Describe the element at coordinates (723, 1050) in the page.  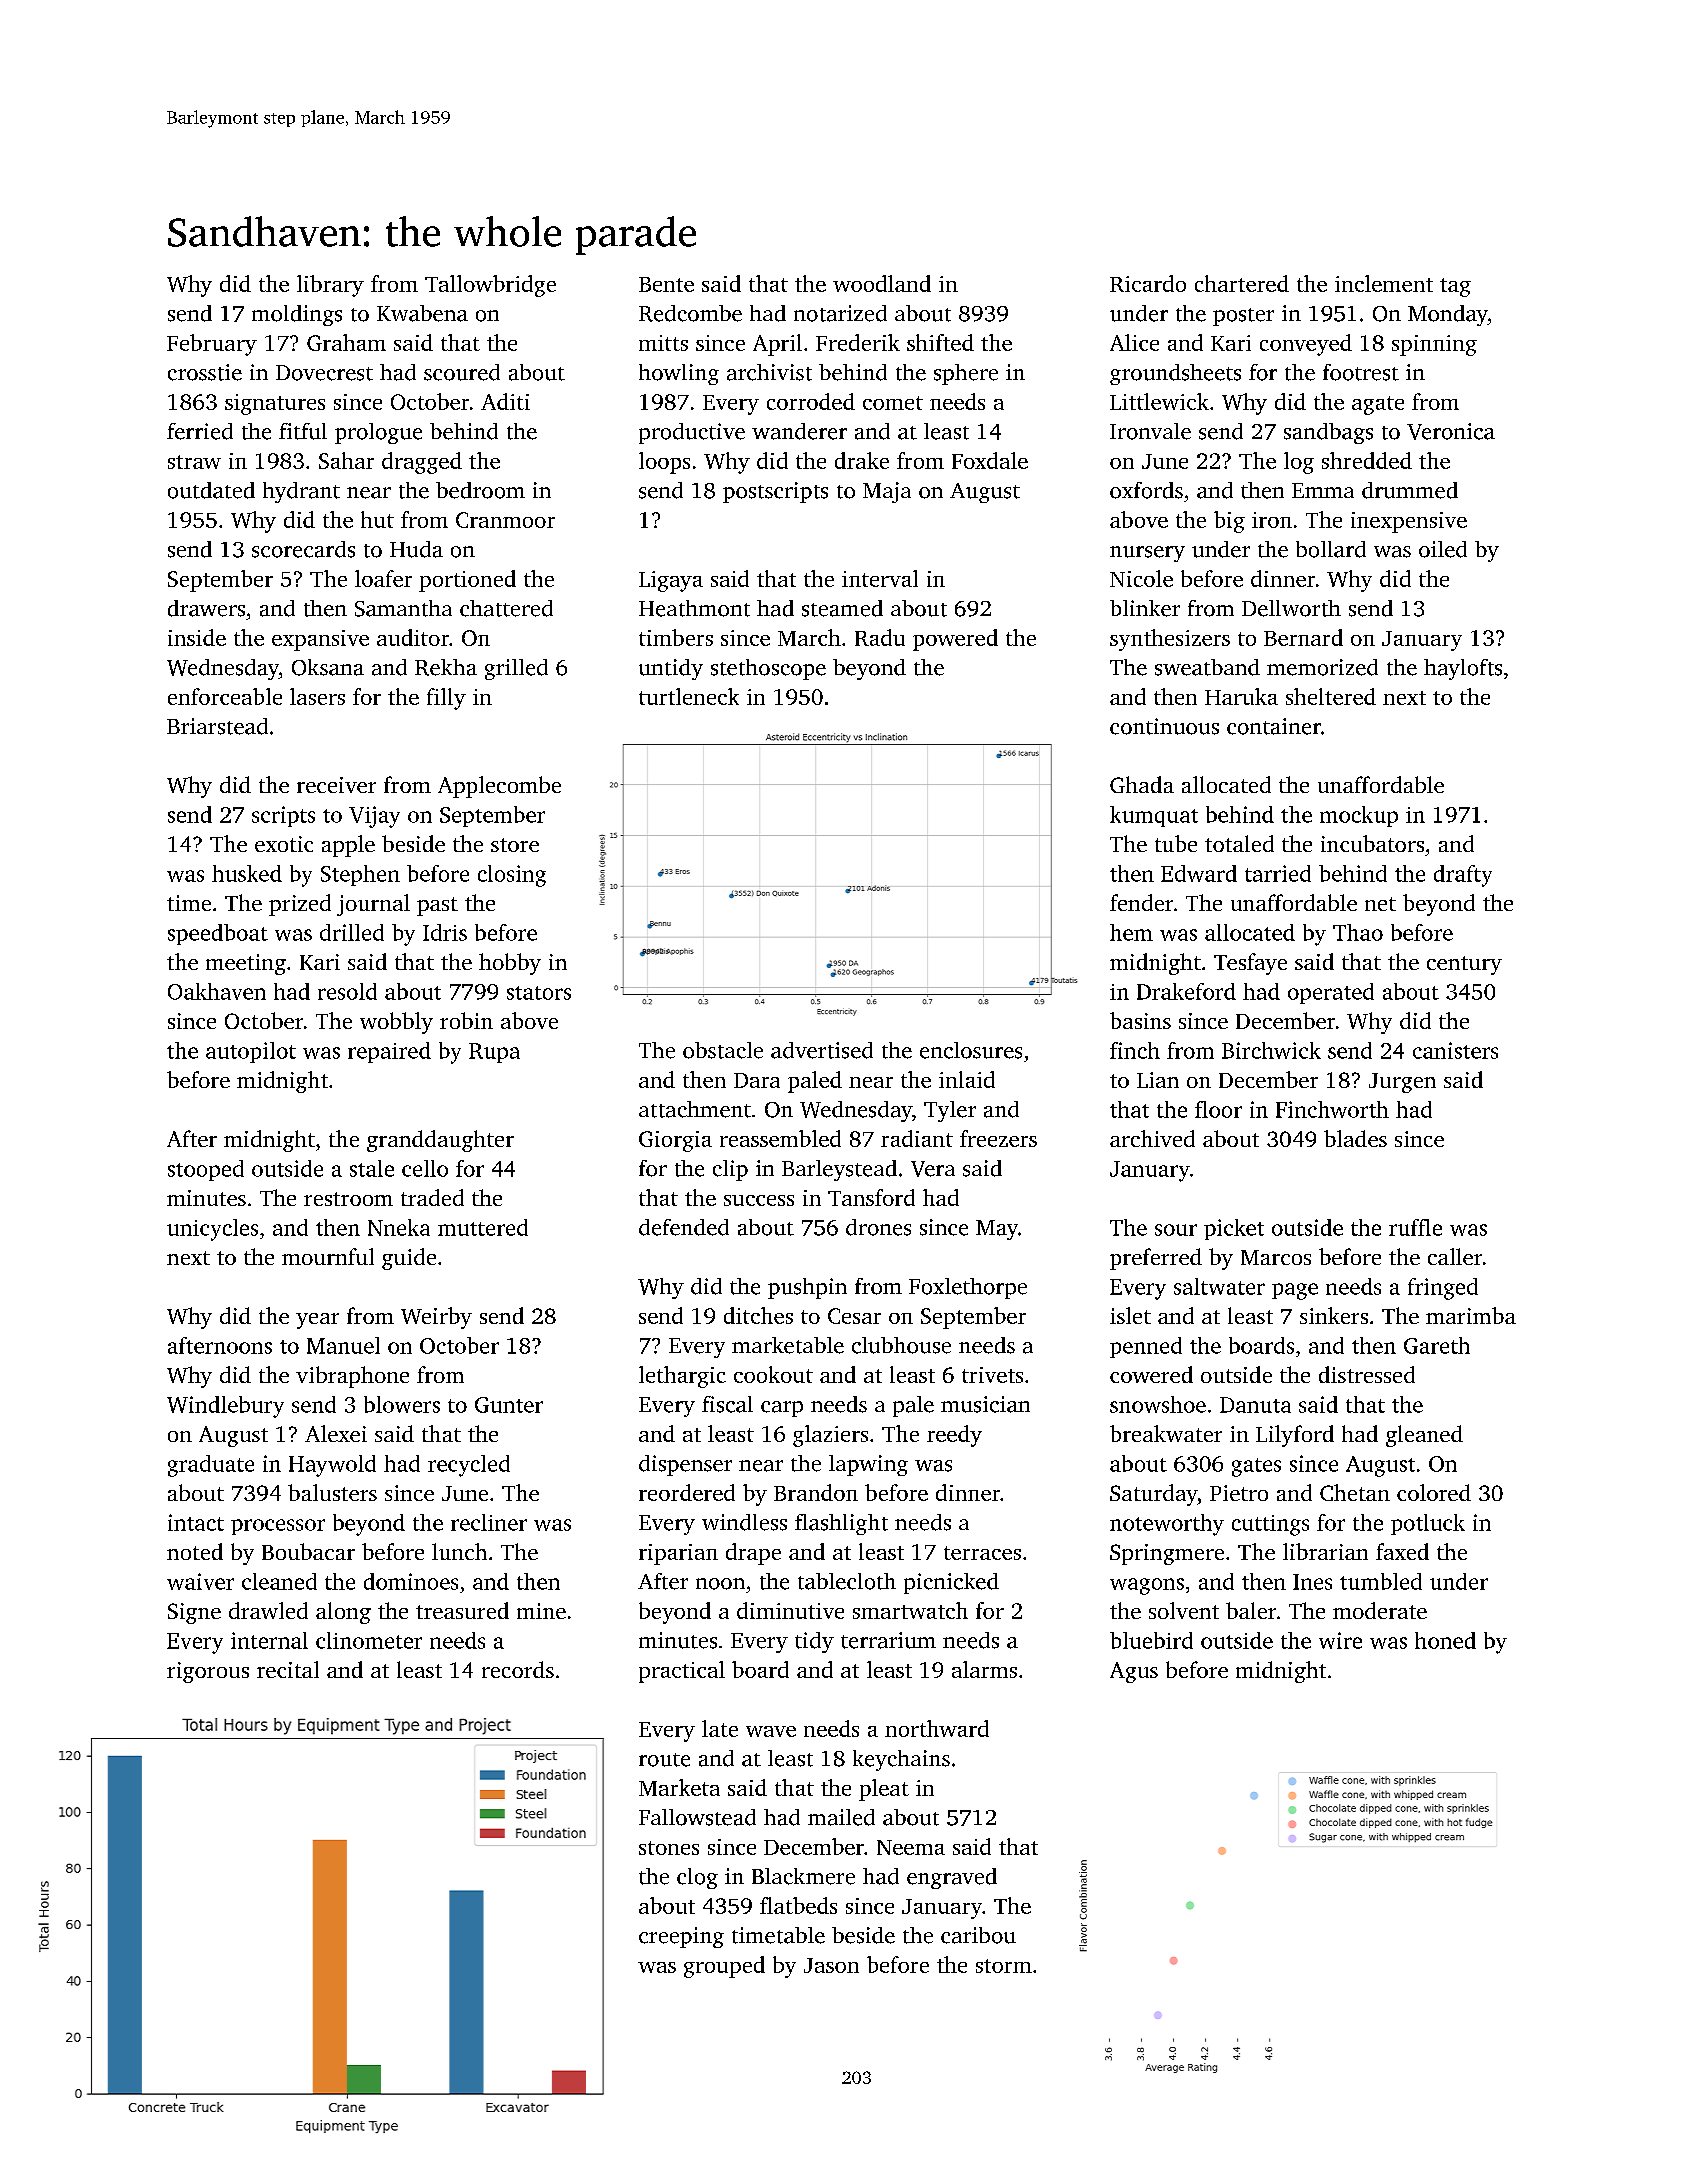
I see `obstacle` at that location.
